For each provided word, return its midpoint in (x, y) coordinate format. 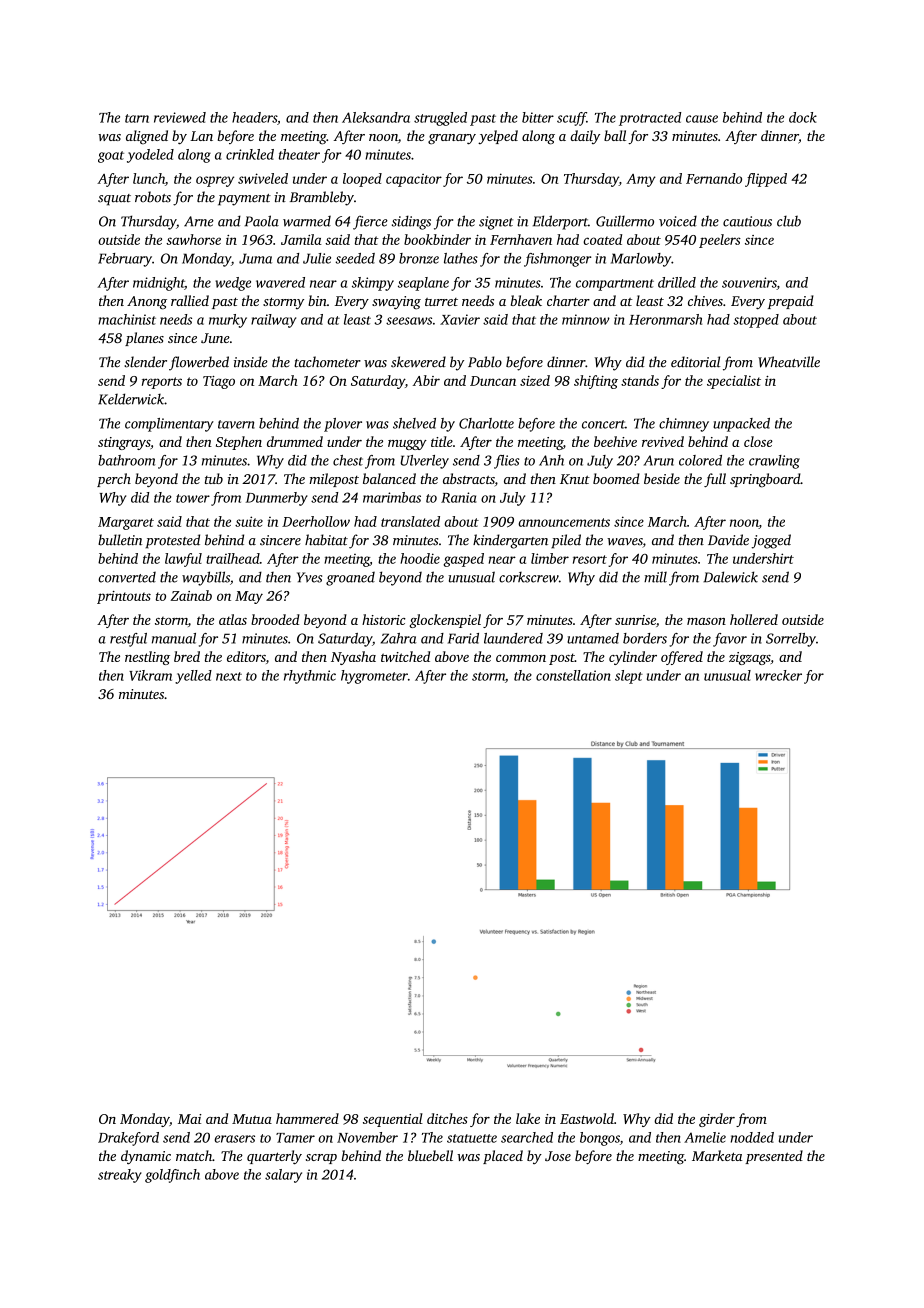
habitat (326, 540)
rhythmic (310, 677)
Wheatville (789, 362)
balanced (389, 478)
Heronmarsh (665, 319)
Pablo (485, 362)
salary (283, 1176)
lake (528, 1118)
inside (251, 362)
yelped (498, 137)
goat (111, 157)
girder (717, 1120)
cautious (747, 221)
